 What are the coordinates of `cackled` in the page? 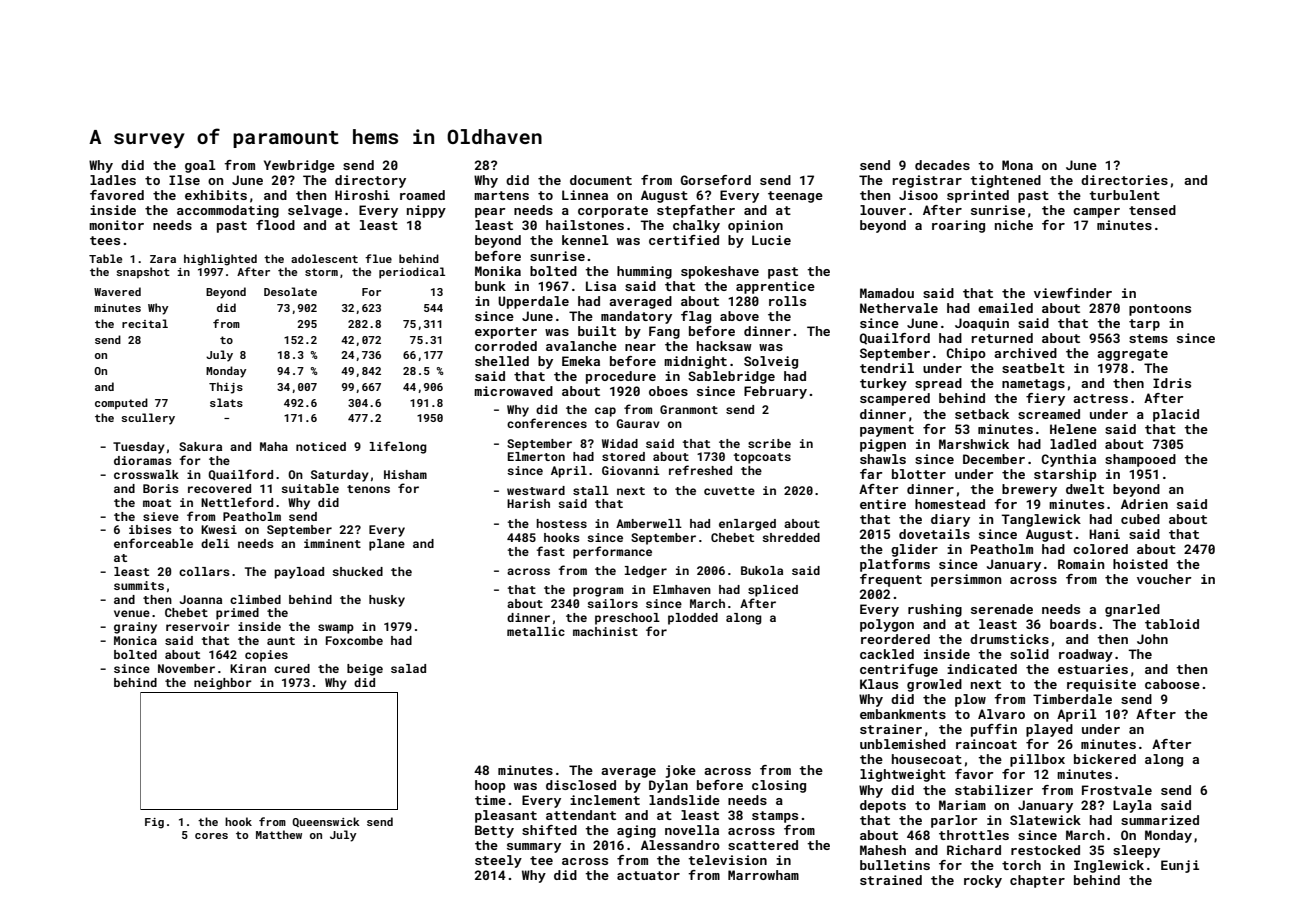 It's located at (887, 654).
